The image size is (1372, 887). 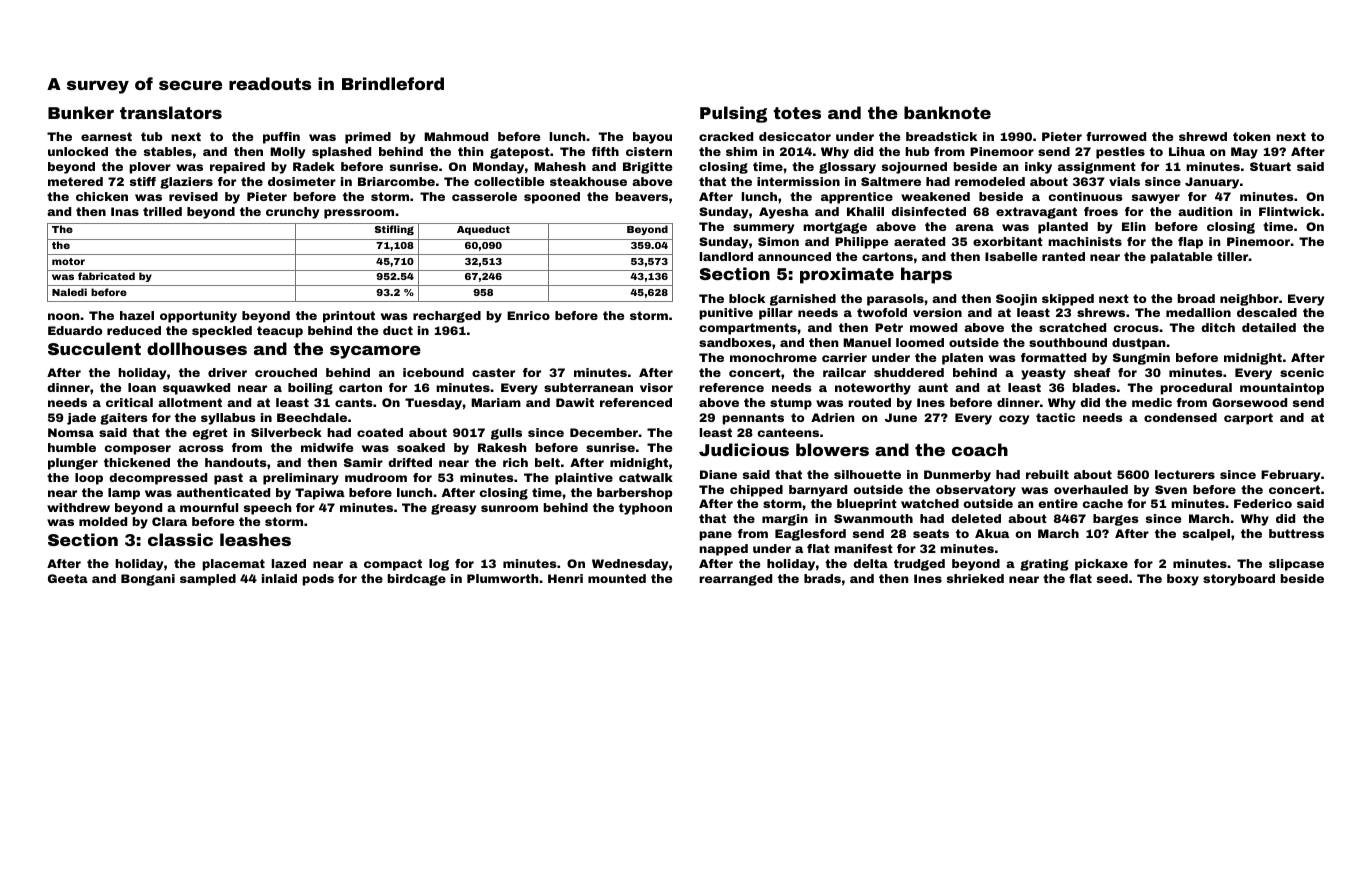 I want to click on classic, so click(x=180, y=539).
